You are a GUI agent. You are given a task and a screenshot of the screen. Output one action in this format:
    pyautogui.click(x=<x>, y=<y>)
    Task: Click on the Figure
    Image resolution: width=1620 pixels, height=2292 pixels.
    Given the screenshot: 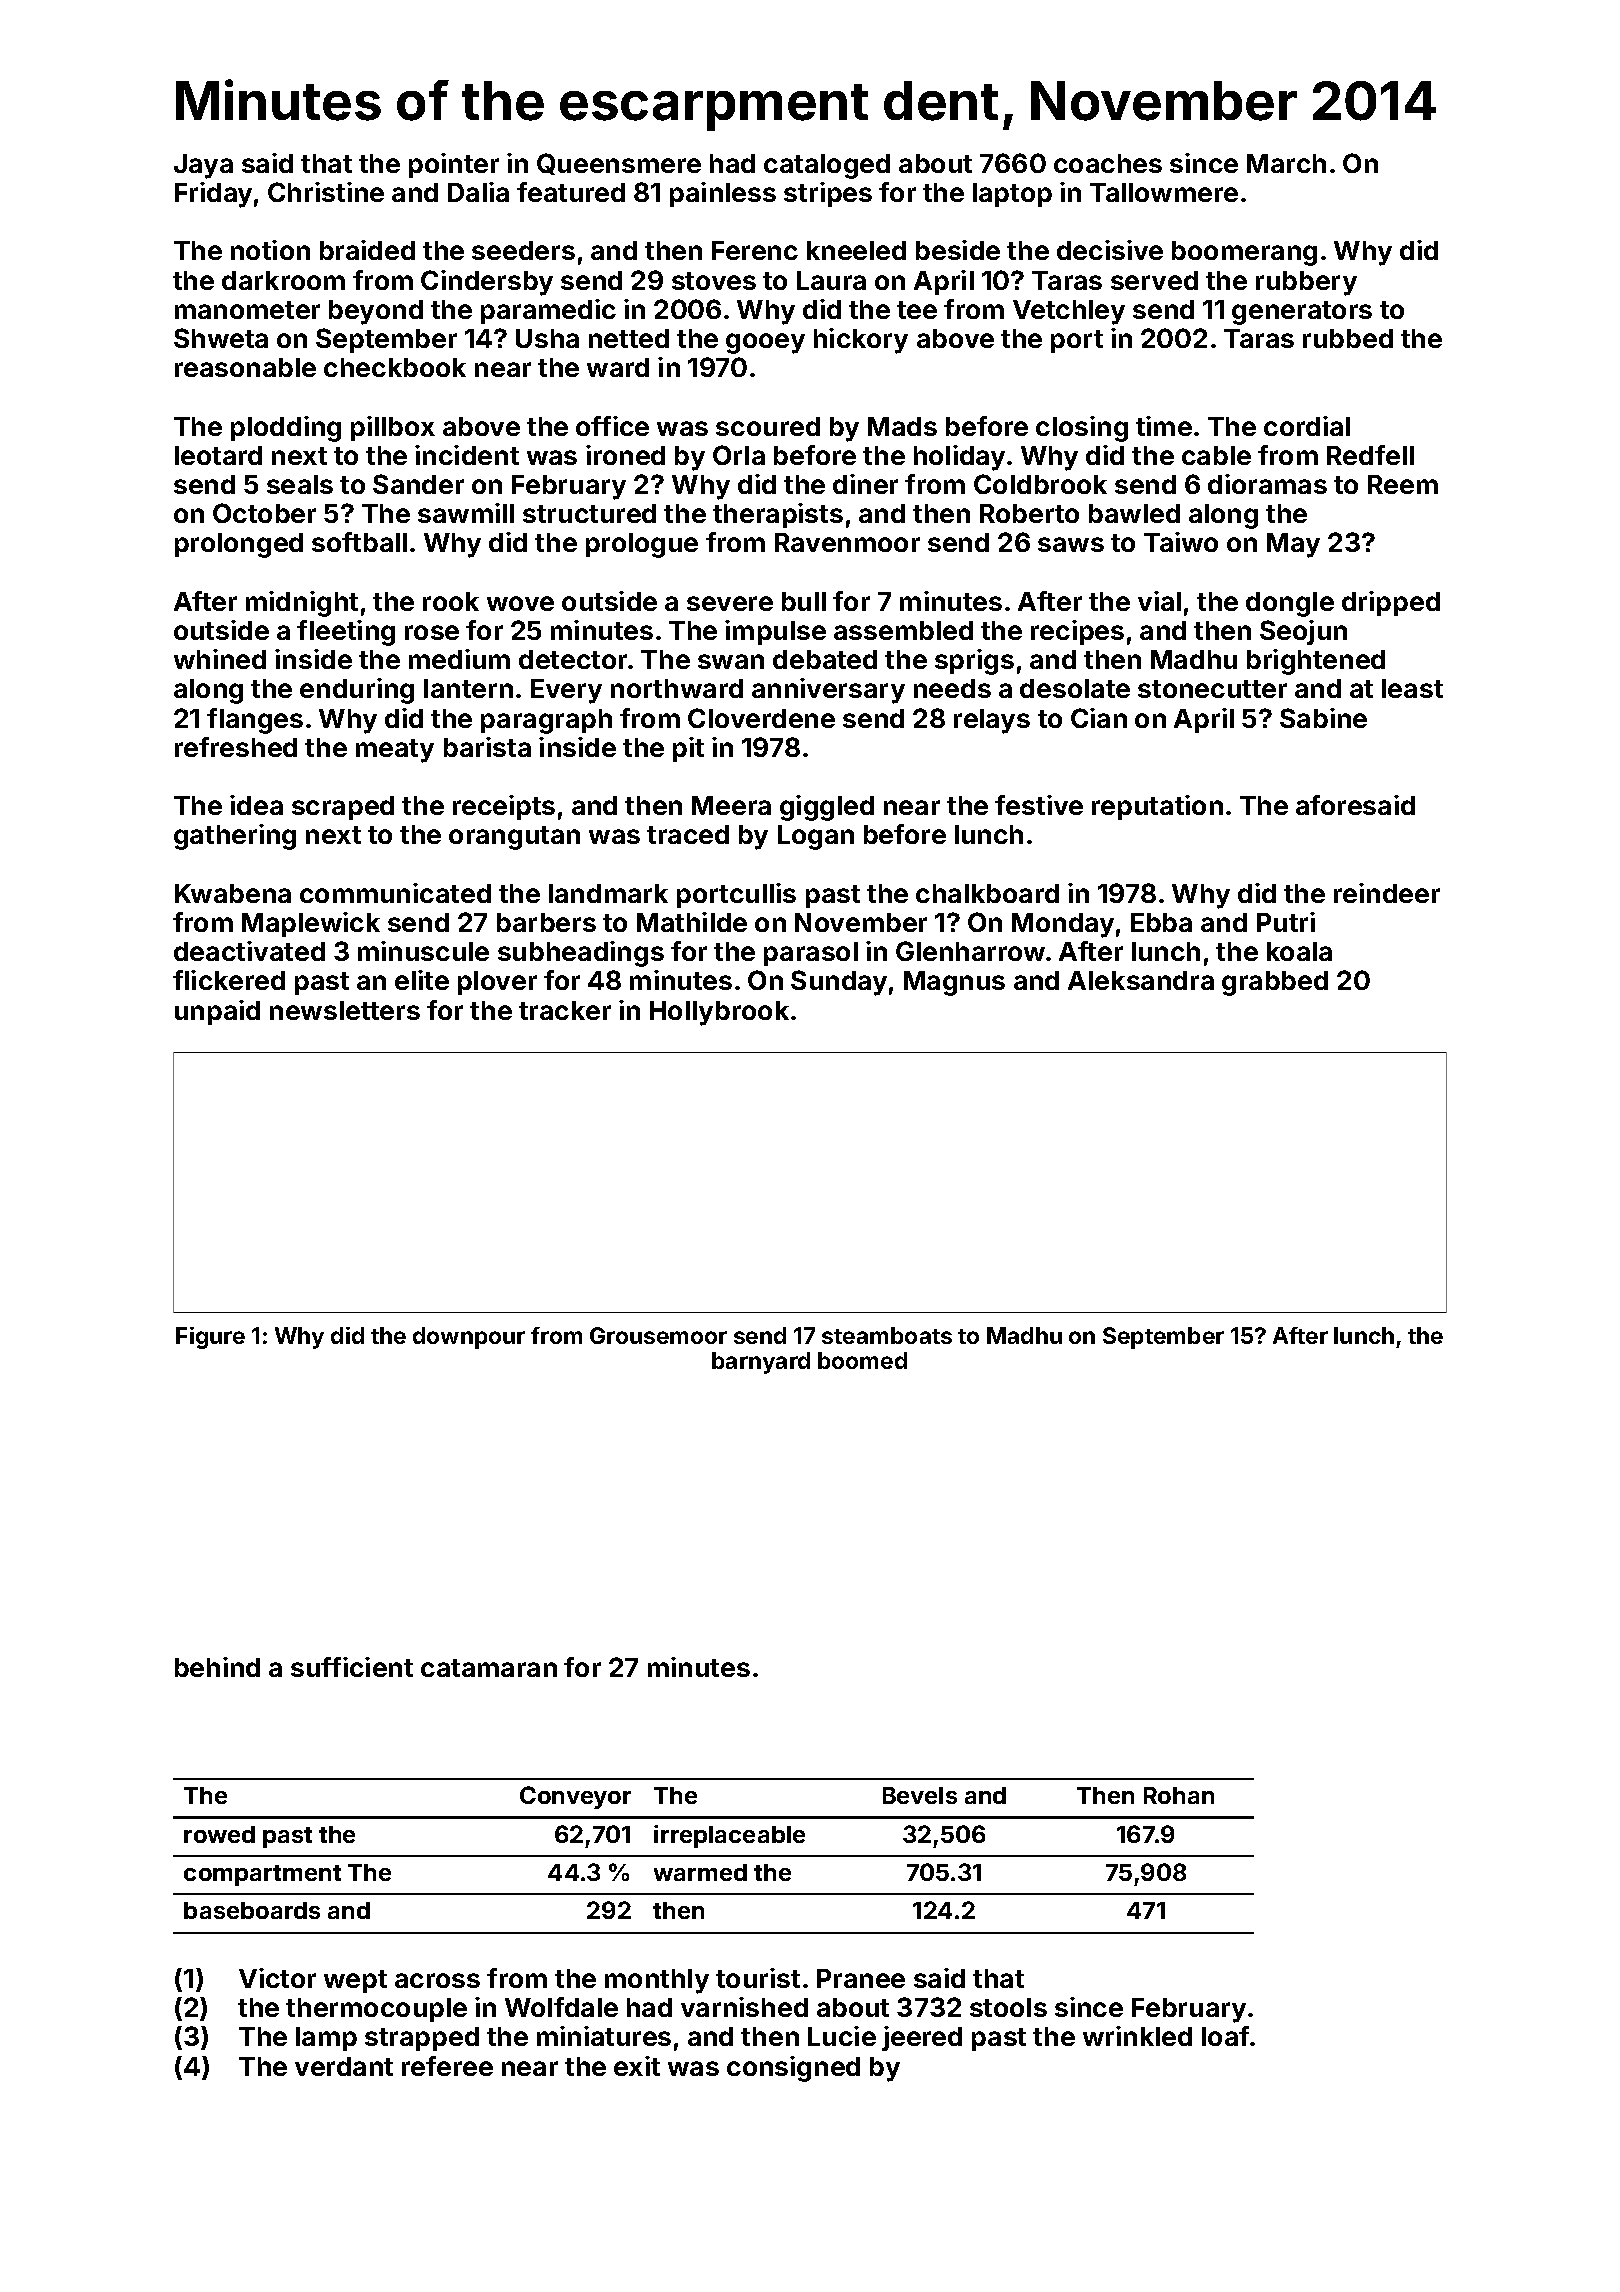 What is the action you would take?
    pyautogui.click(x=210, y=1338)
